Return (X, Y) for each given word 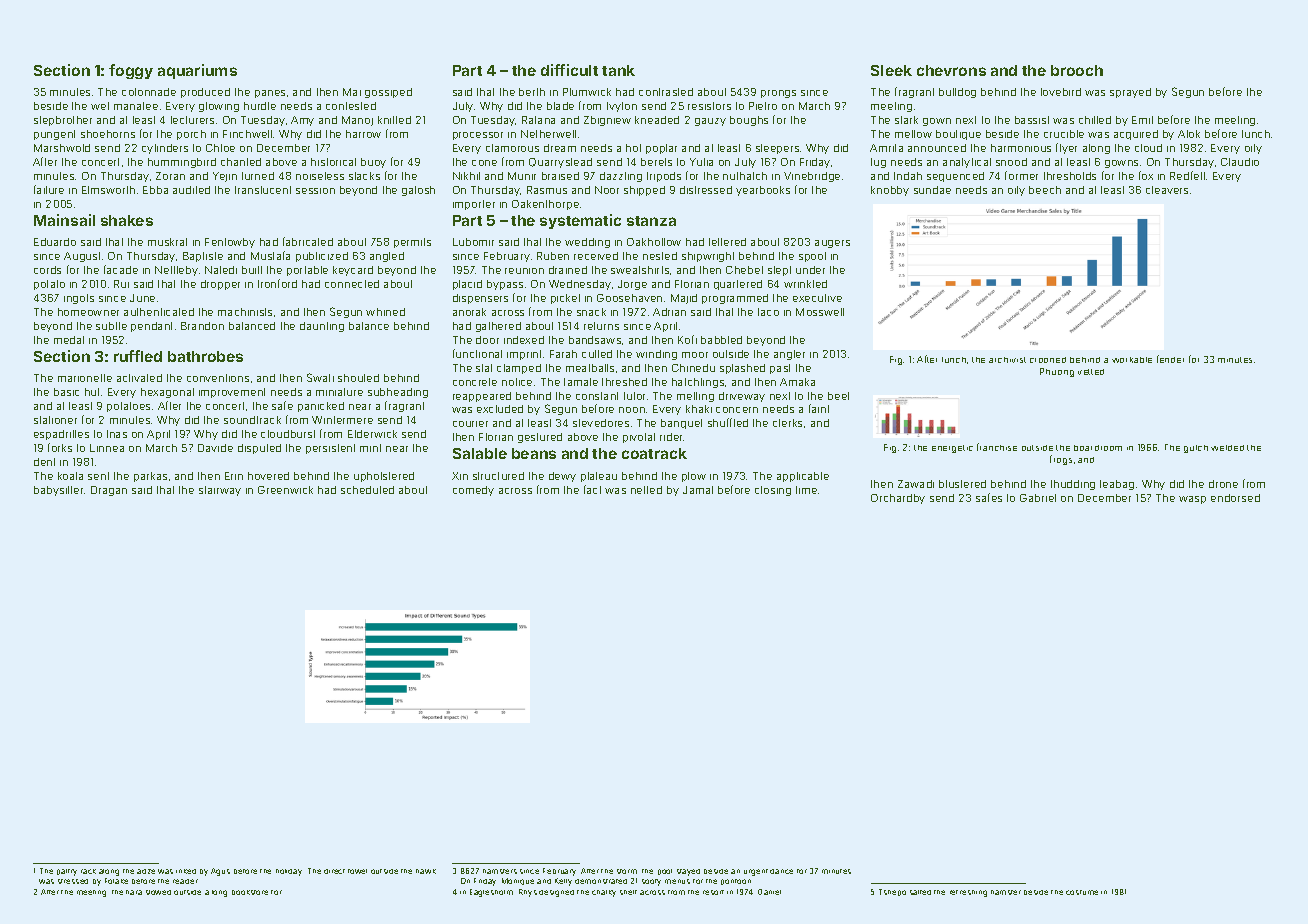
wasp (1192, 500)
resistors (709, 106)
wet (100, 106)
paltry (67, 872)
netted (646, 490)
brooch (1077, 70)
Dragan (109, 491)
